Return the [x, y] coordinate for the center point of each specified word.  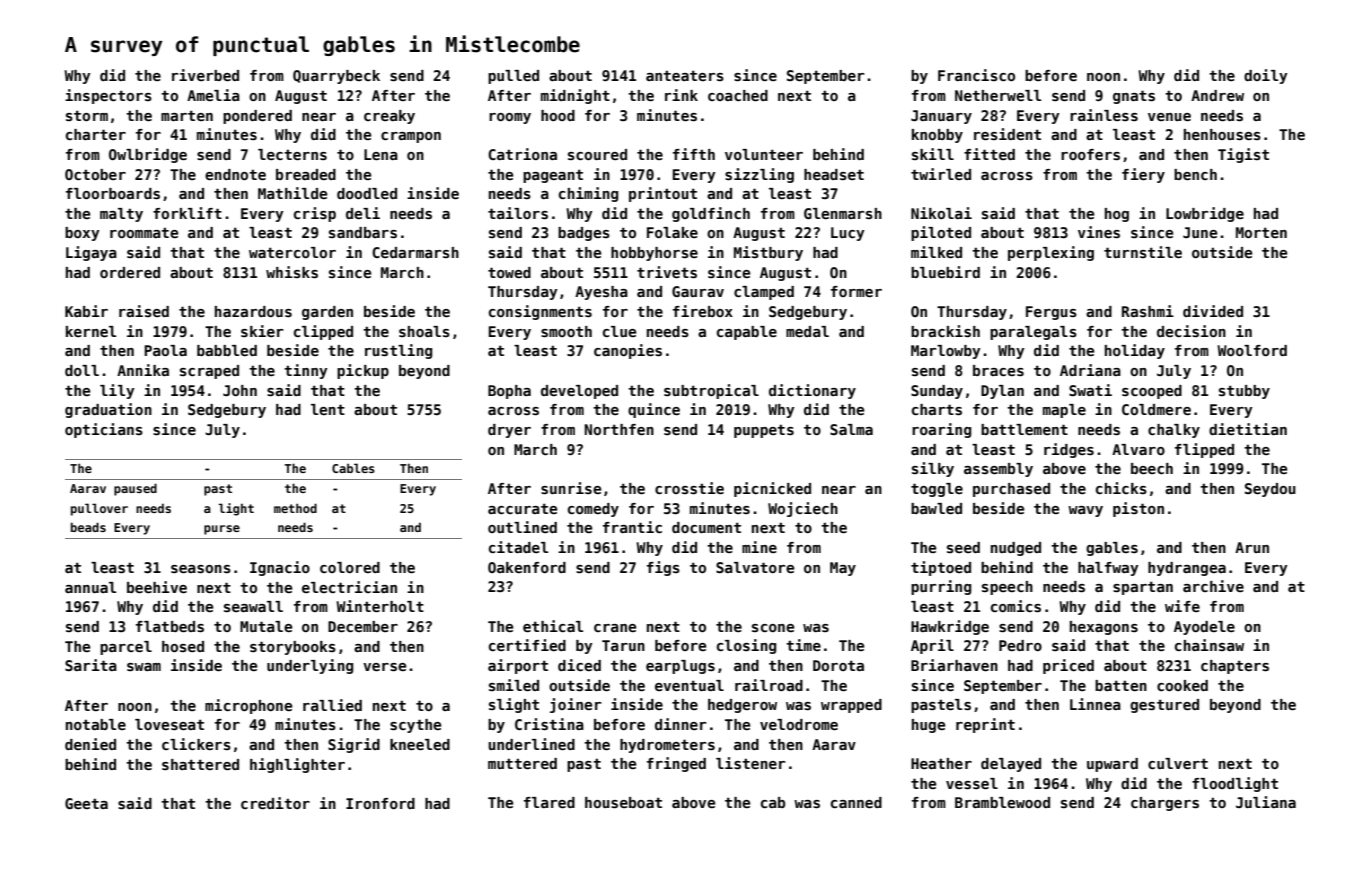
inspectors [108, 96]
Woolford [1252, 350]
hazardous [253, 311]
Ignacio [280, 568]
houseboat [623, 802]
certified [527, 645]
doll [82, 370]
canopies [628, 351]
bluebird [945, 272]
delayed [1011, 765]
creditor [275, 803]
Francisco [976, 75]
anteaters [685, 75]
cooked [1182, 685]
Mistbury [768, 253]
